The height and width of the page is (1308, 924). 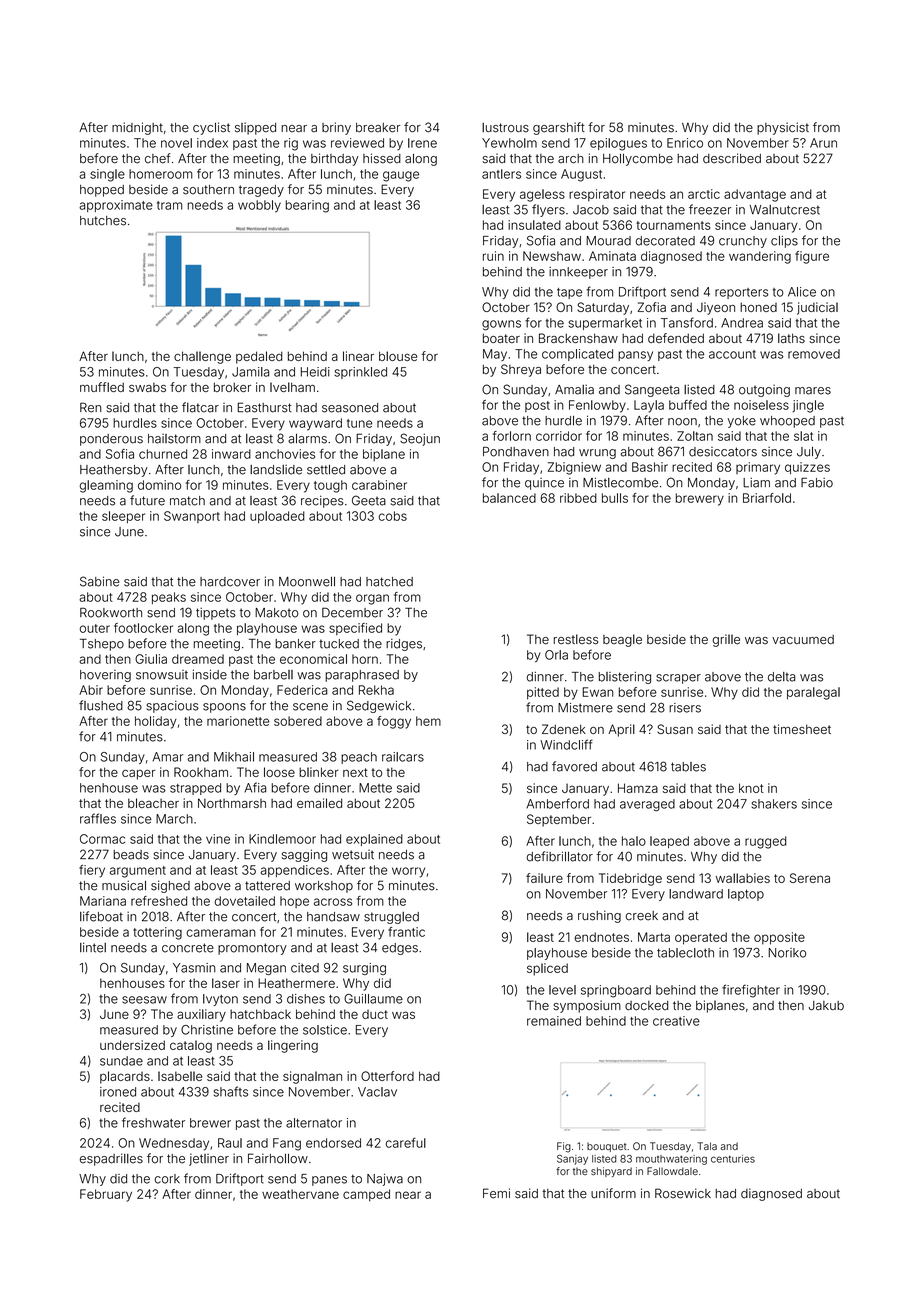 What do you see at coordinates (723, 452) in the page?
I see `desiccators` at bounding box center [723, 452].
